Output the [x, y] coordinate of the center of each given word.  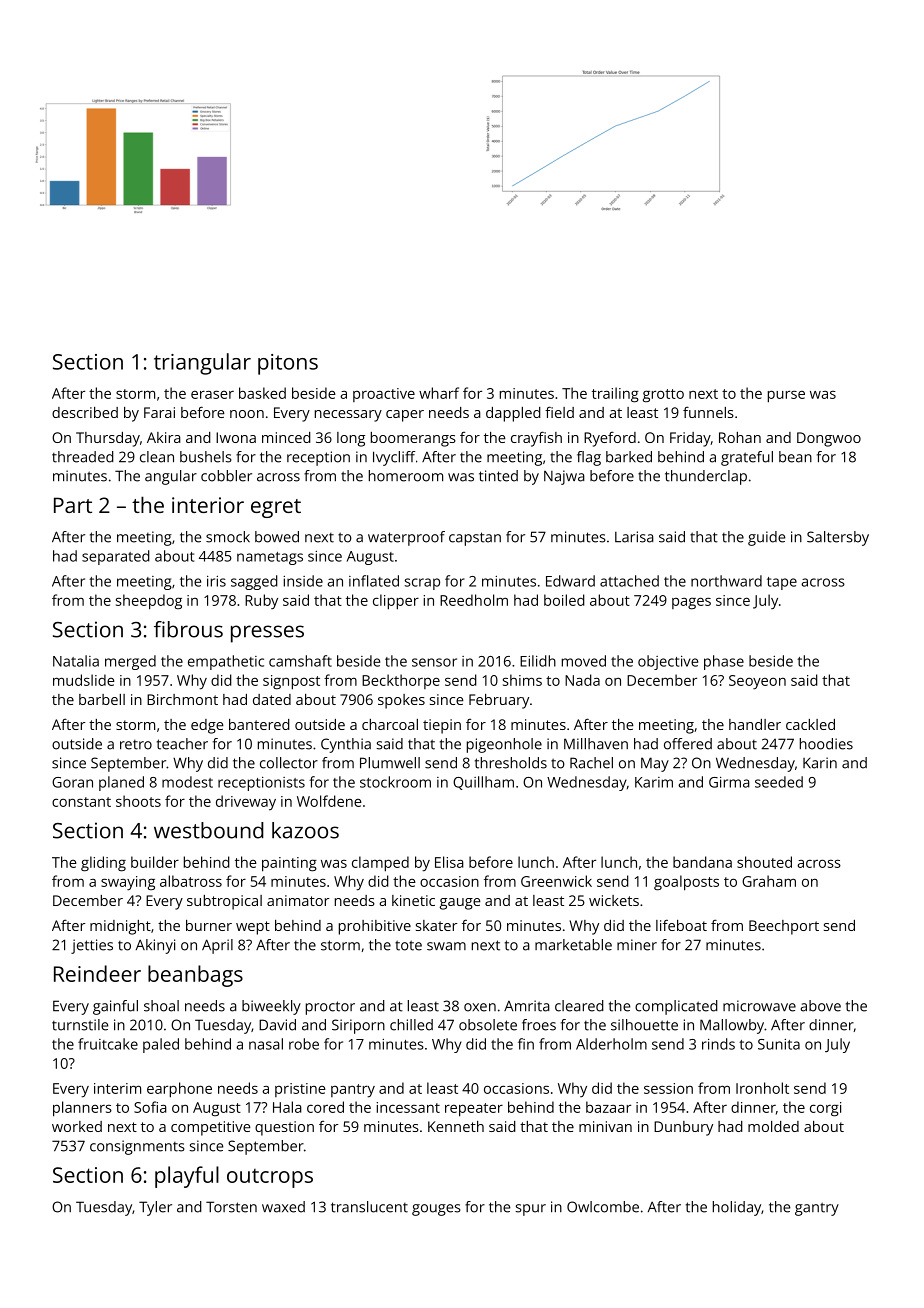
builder [155, 862]
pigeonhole [504, 745]
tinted [498, 476]
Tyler [155, 1208]
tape [782, 583]
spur [531, 1210]
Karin [820, 763]
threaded [83, 457]
